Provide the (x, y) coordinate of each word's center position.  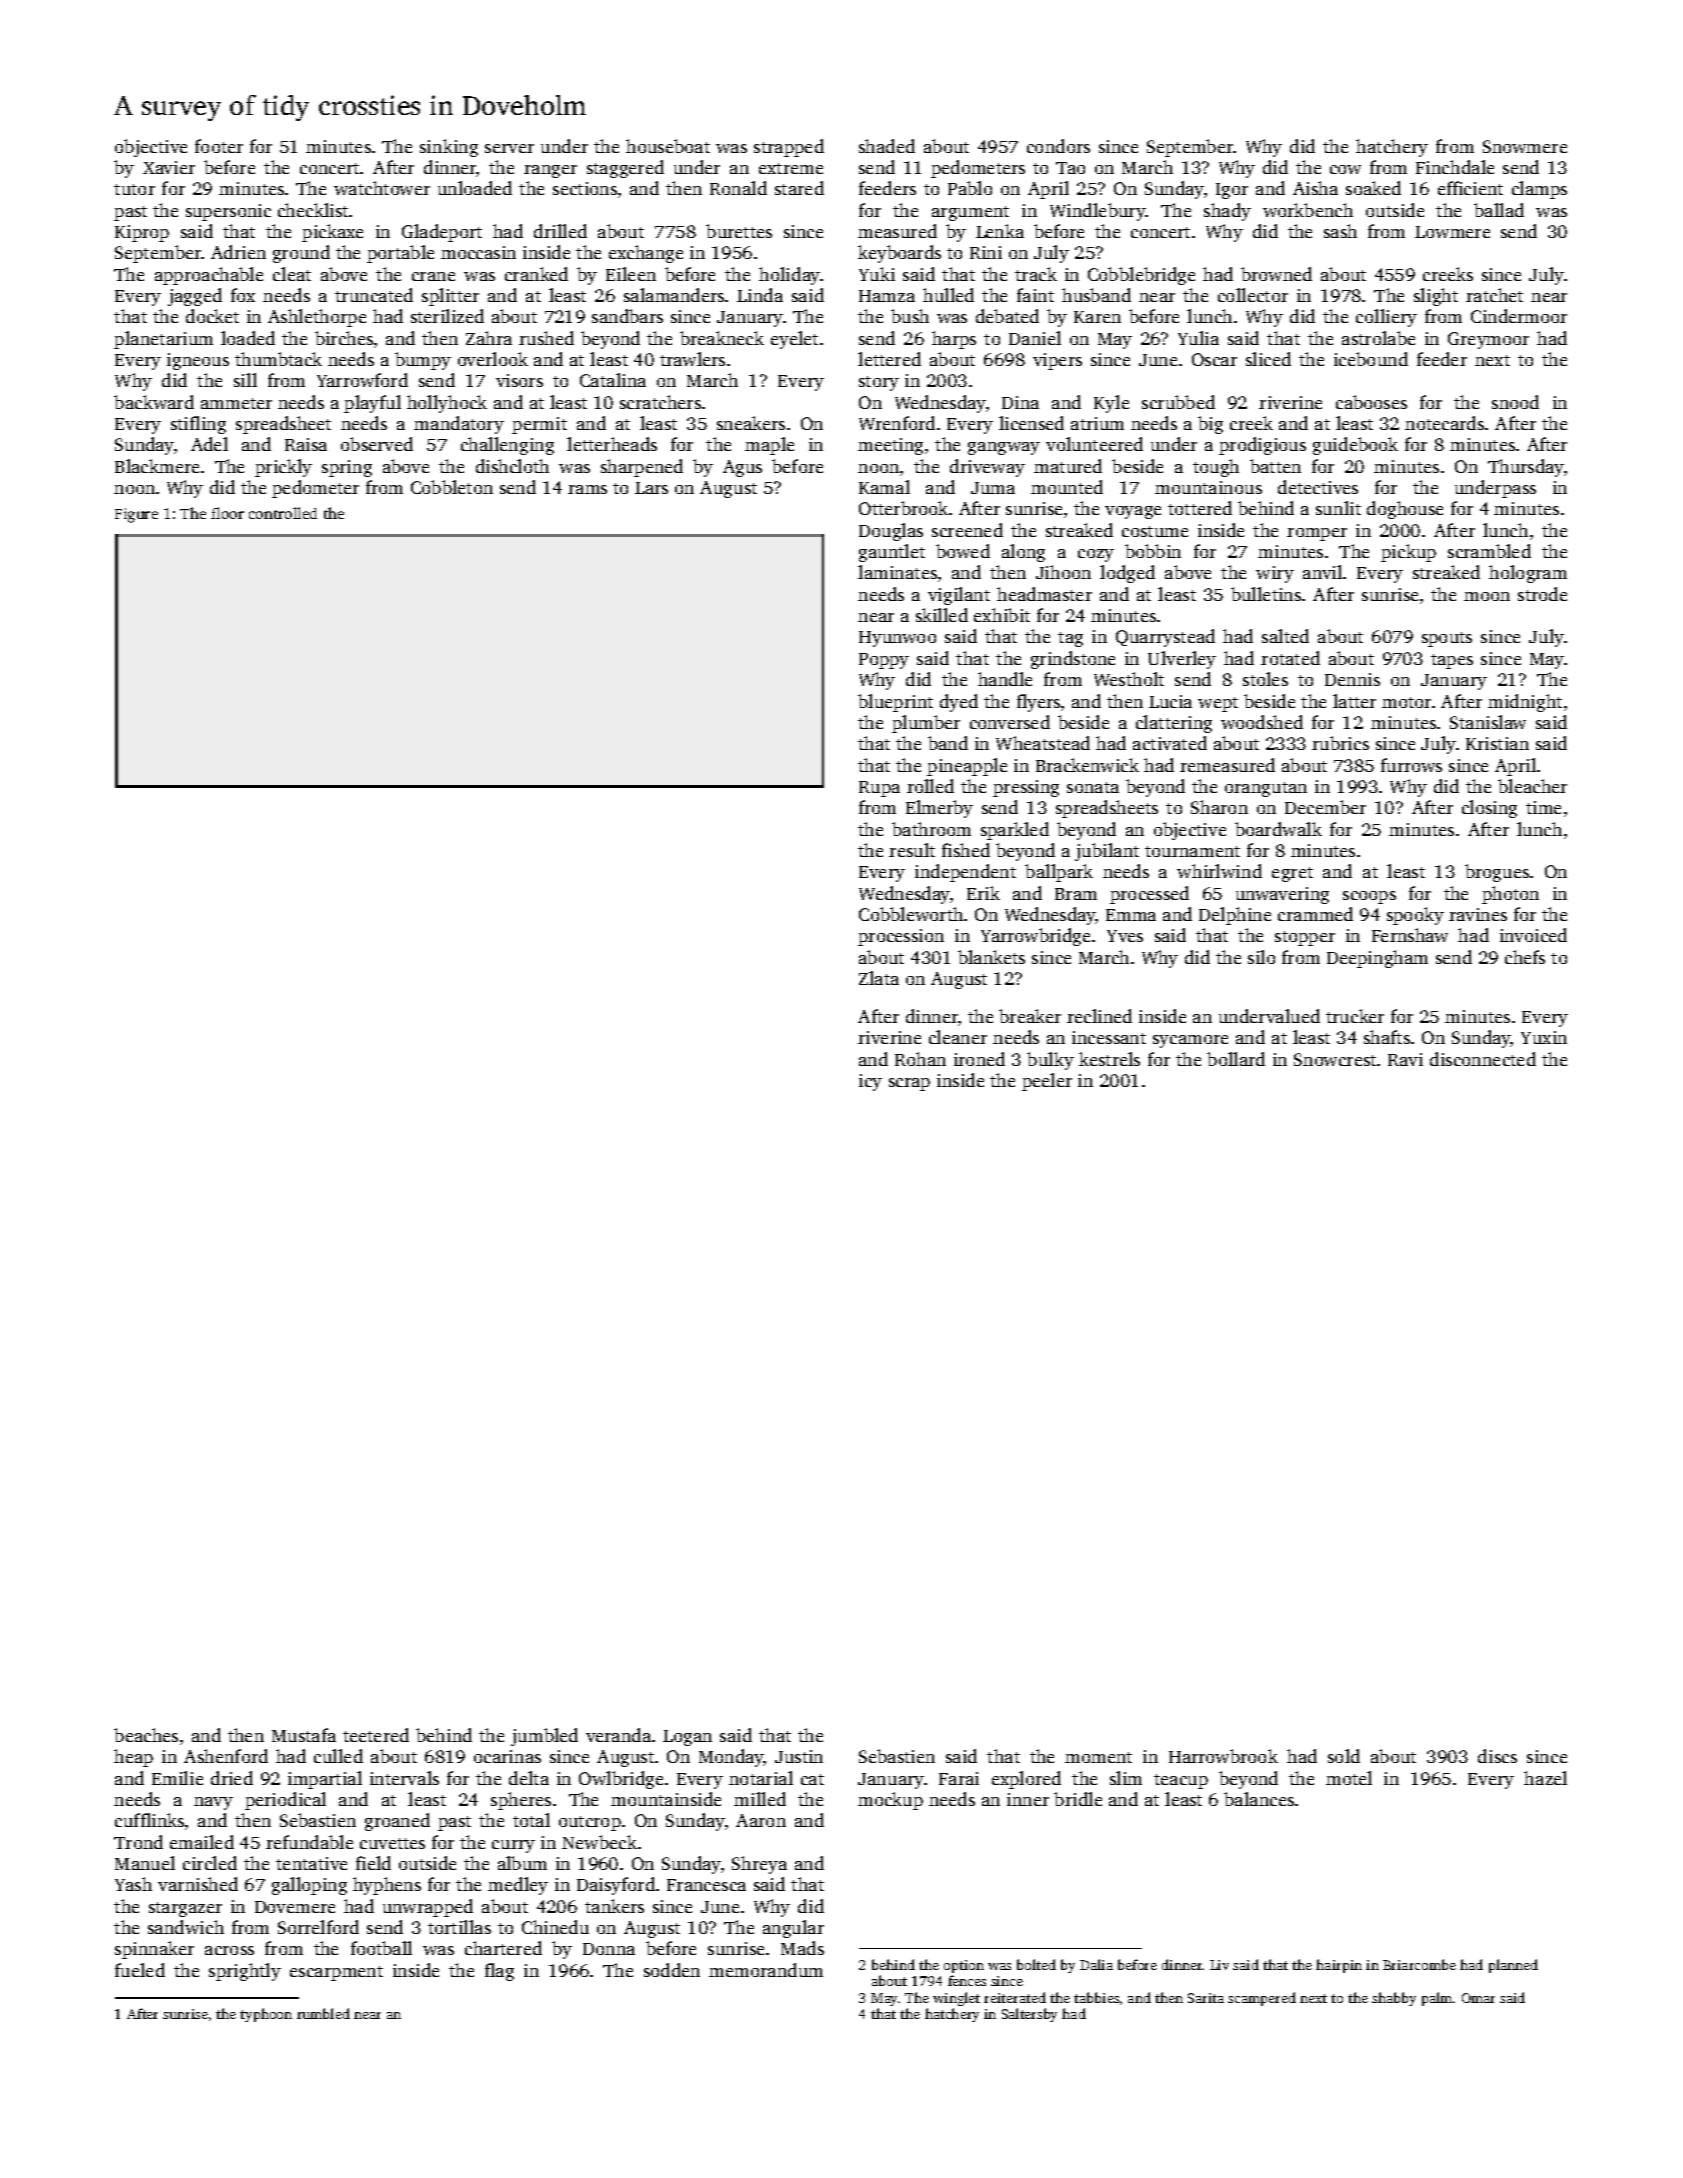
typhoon (266, 2015)
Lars (651, 488)
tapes (1452, 661)
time (1543, 807)
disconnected (1483, 1059)
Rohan (920, 1059)
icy (870, 1082)
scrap (909, 1084)
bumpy (423, 361)
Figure (136, 515)
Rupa (879, 789)
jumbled (544, 1737)
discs (1497, 1756)
